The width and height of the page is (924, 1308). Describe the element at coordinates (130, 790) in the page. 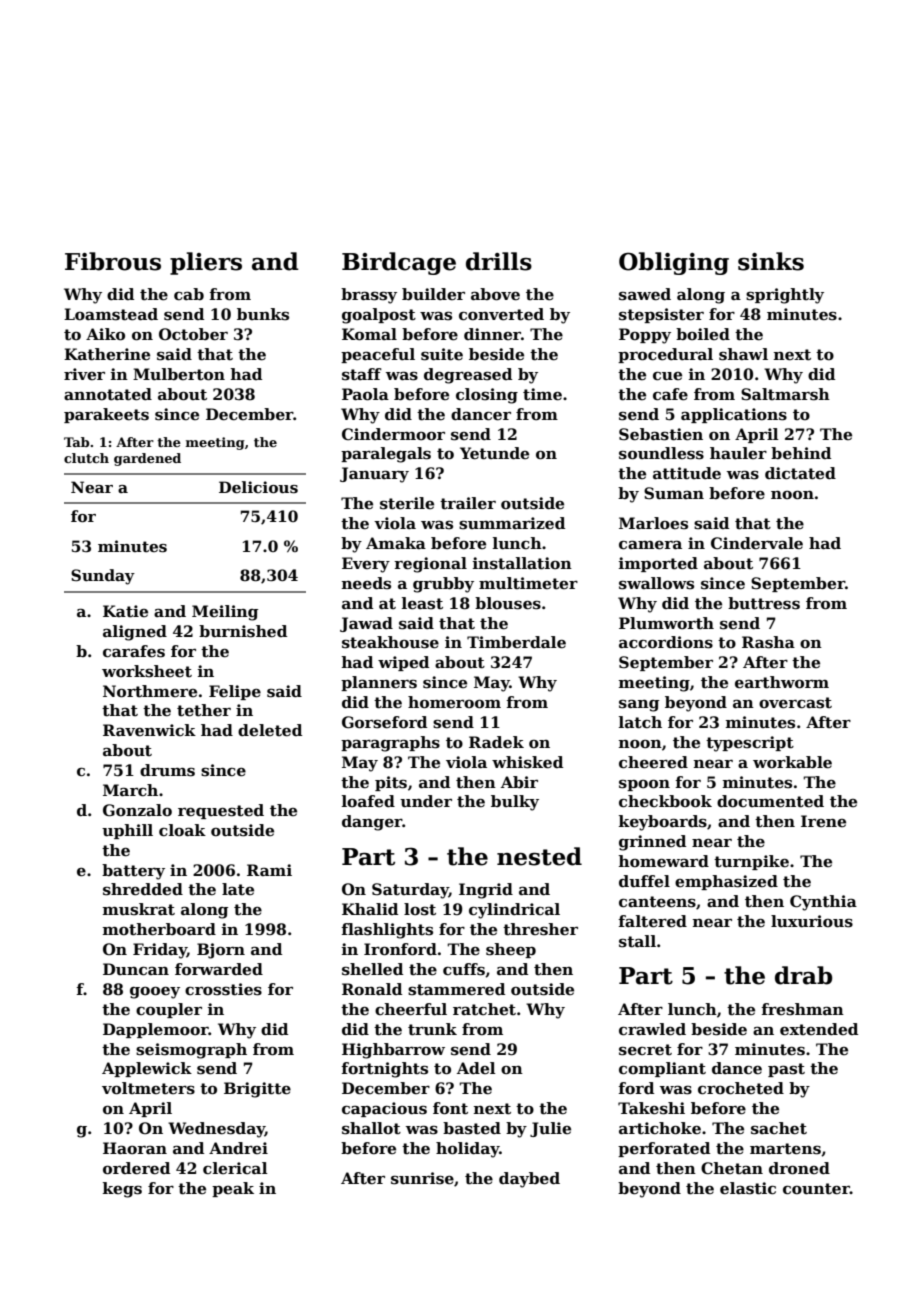

I see `March` at that location.
